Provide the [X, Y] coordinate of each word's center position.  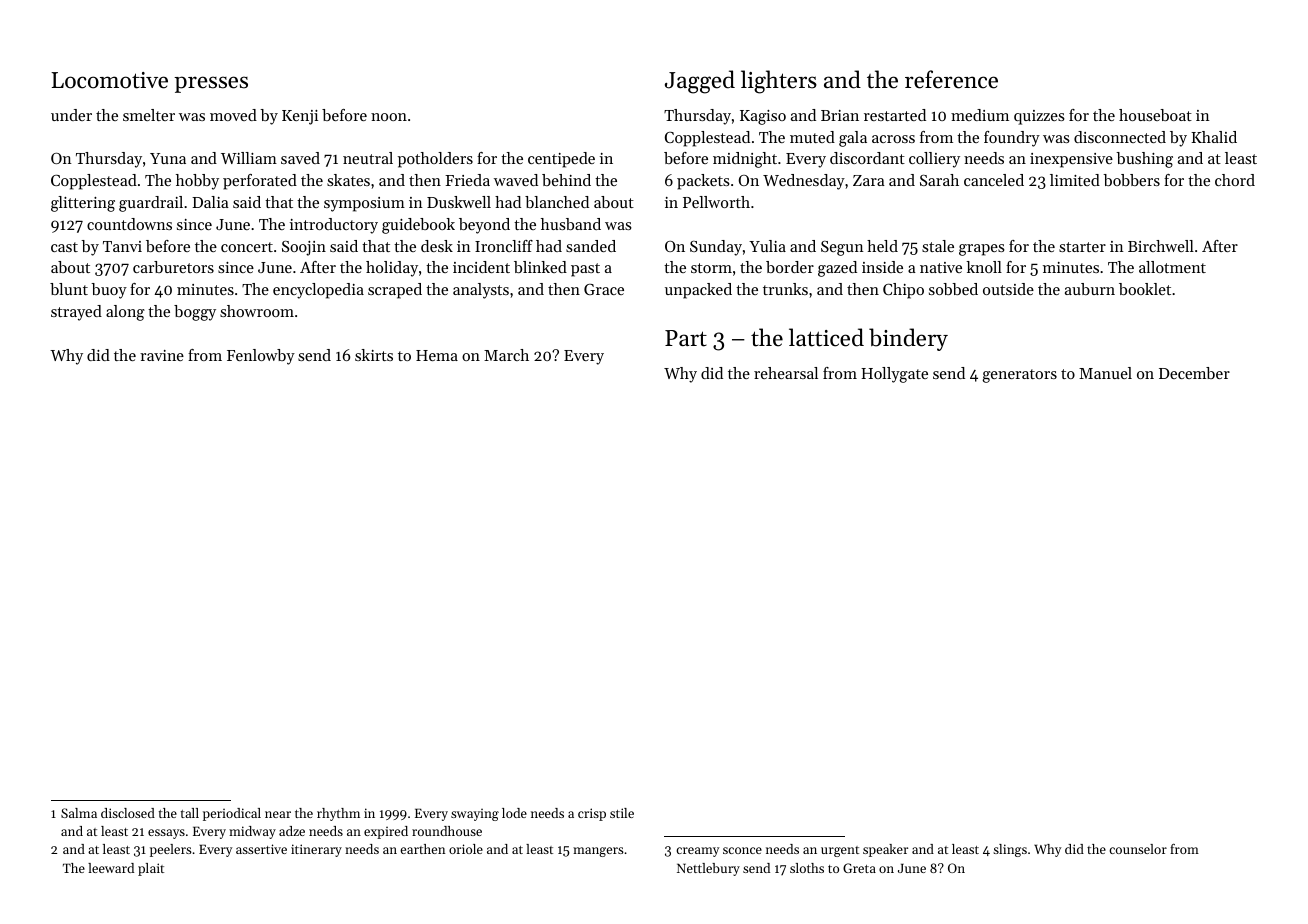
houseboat [1155, 115]
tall [190, 813]
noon [389, 117]
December [1194, 373]
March [506, 355]
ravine [162, 355]
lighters [779, 82]
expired [386, 832]
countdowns [129, 224]
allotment [1172, 267]
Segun [842, 248]
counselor [1138, 849]
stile [622, 813]
